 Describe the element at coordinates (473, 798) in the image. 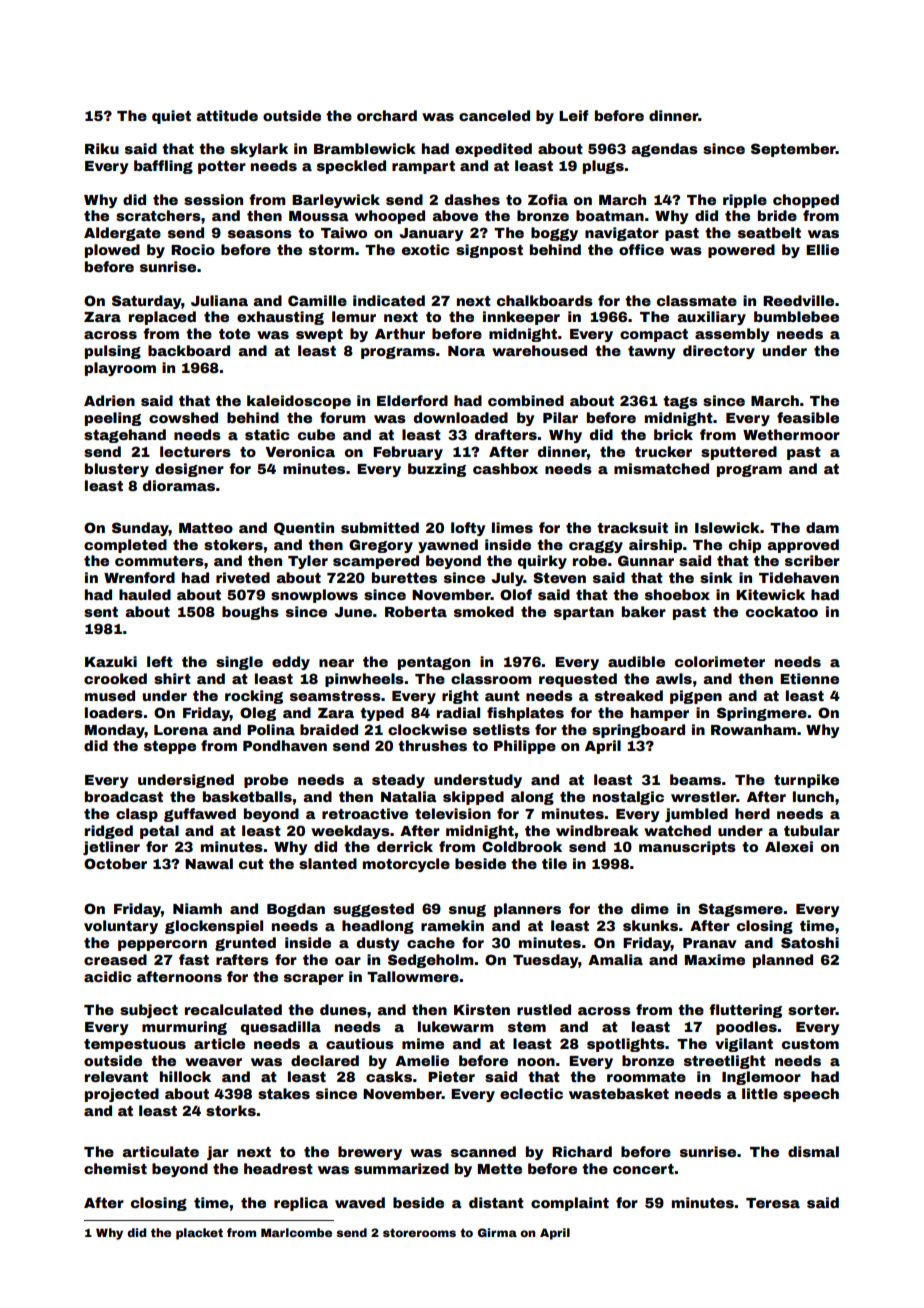

I see `skipped` at that location.
